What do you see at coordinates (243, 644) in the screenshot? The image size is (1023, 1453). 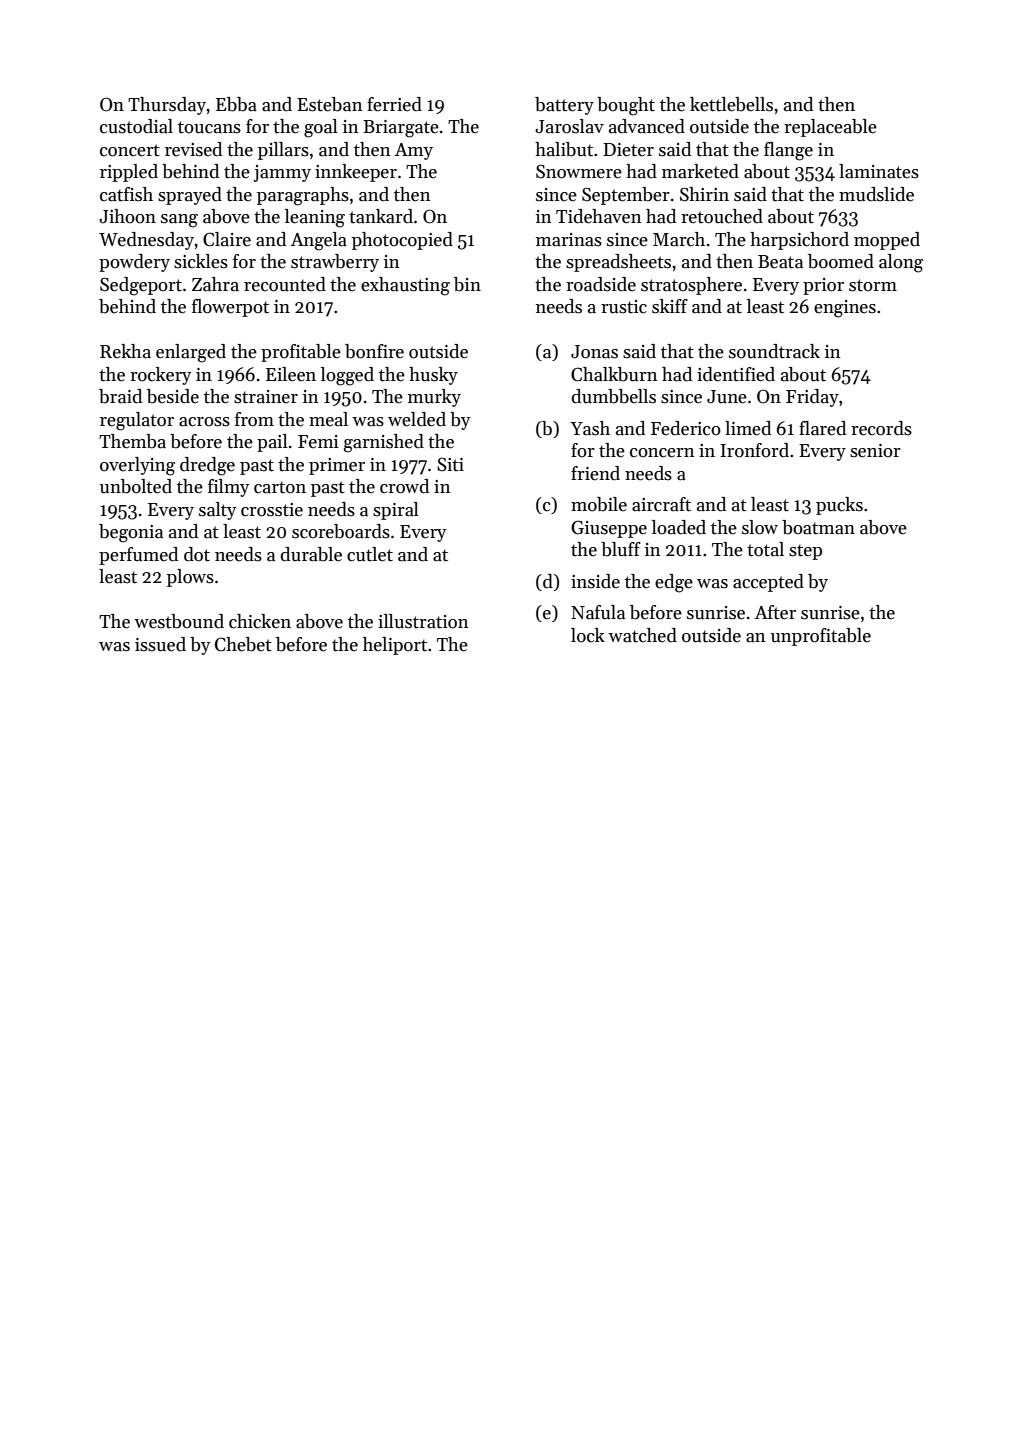 I see `Chebet` at bounding box center [243, 644].
